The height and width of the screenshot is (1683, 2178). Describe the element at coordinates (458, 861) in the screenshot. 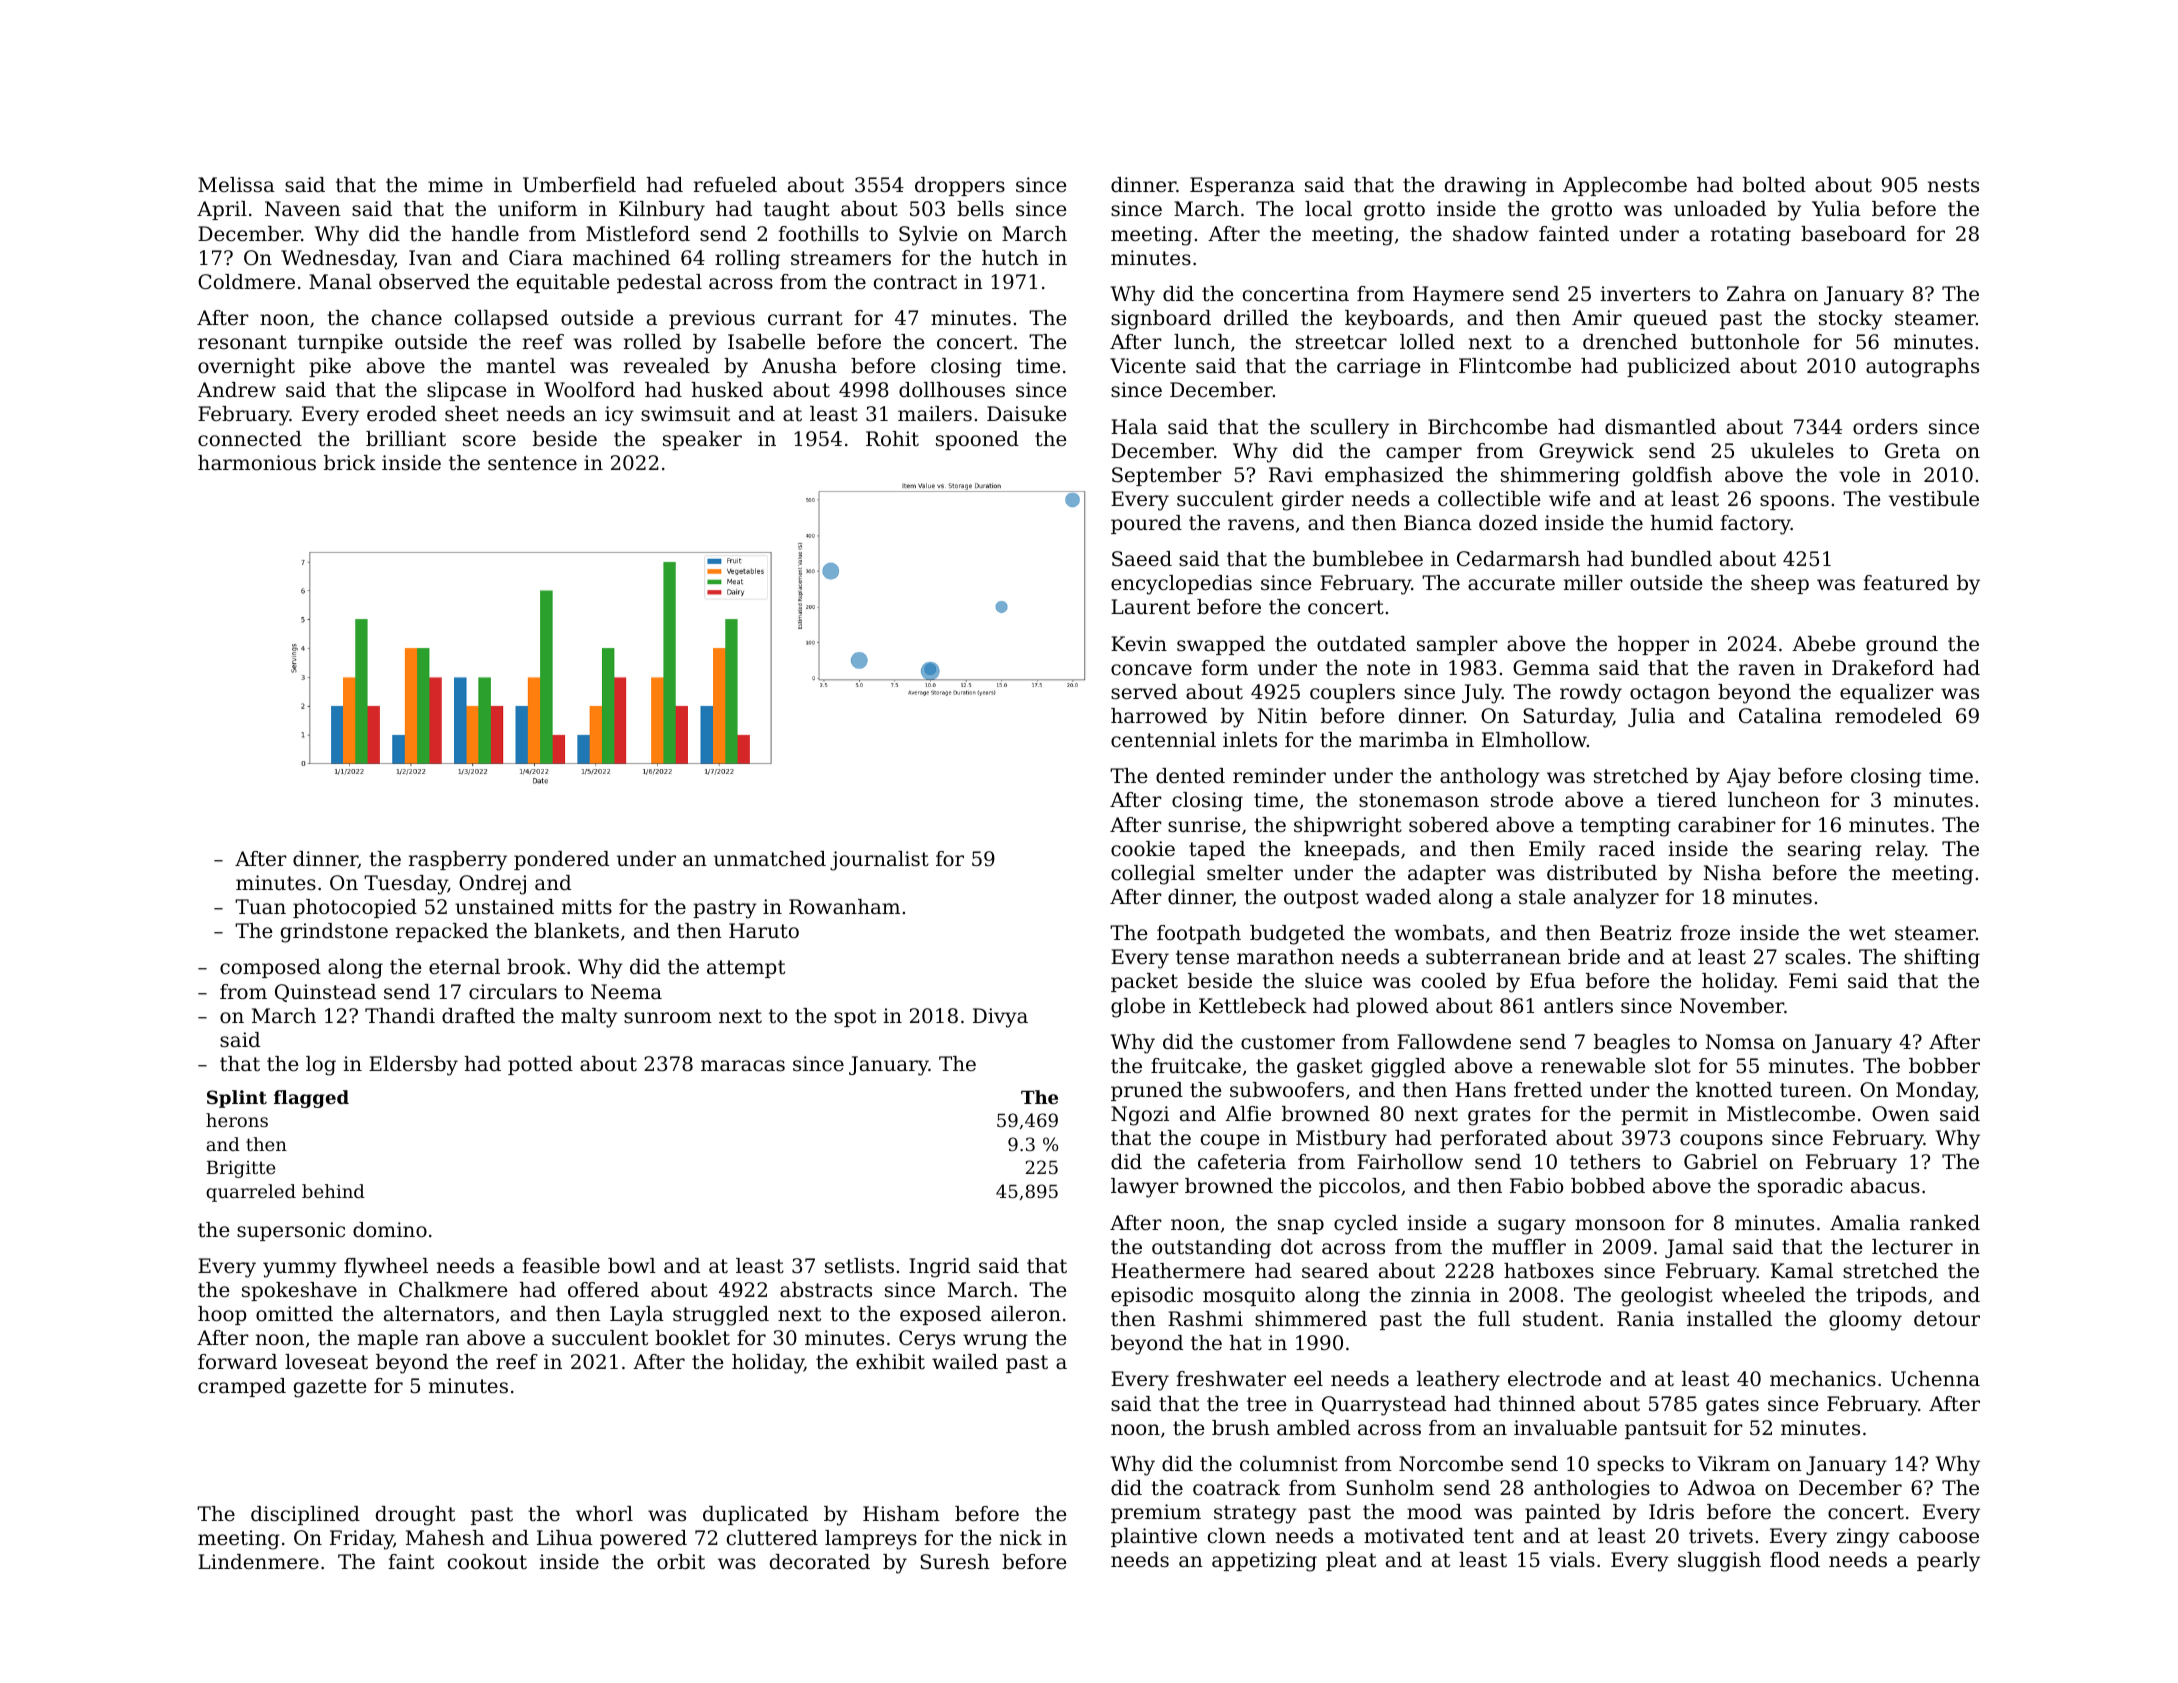

I see `raspberry` at that location.
